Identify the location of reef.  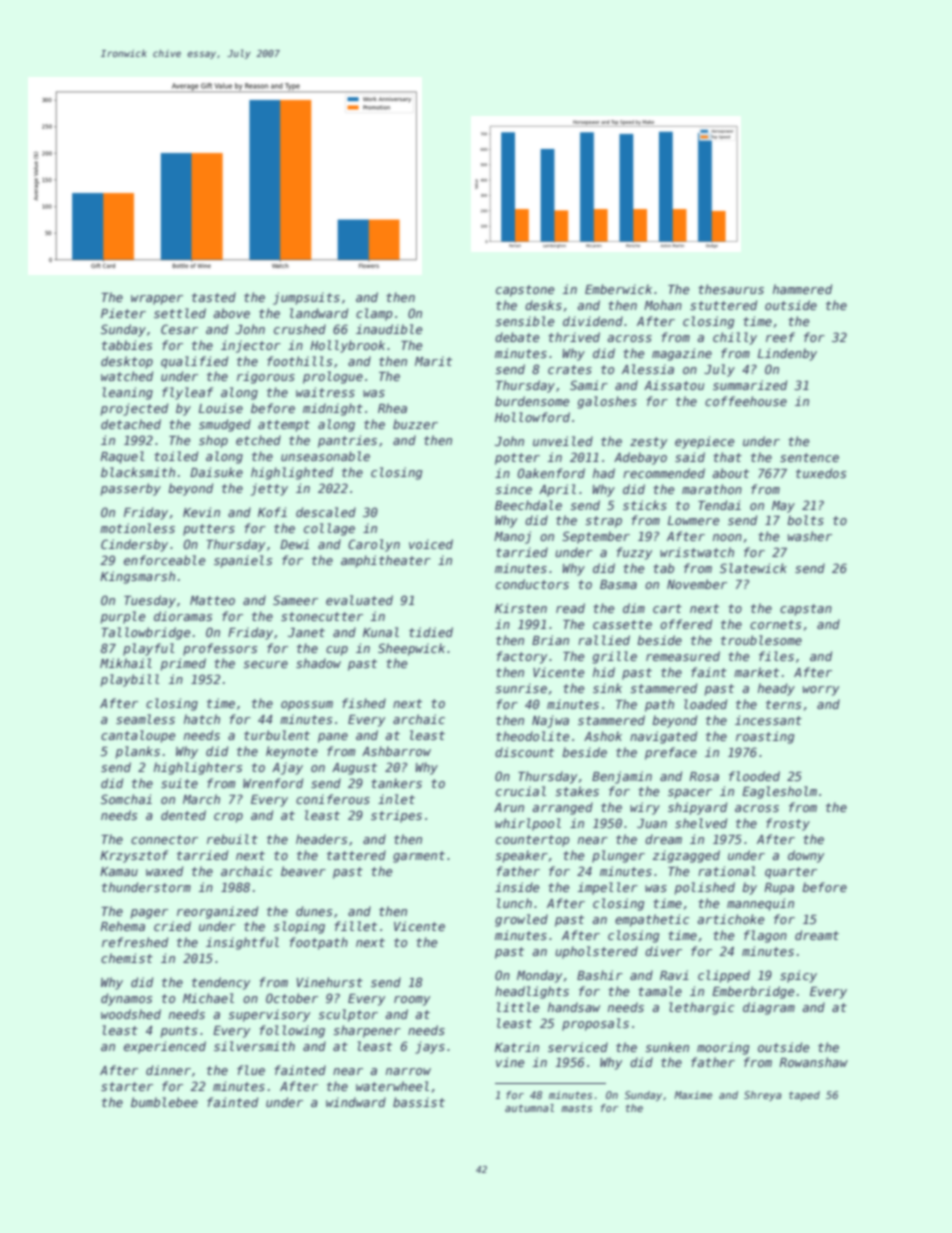
(780, 337).
